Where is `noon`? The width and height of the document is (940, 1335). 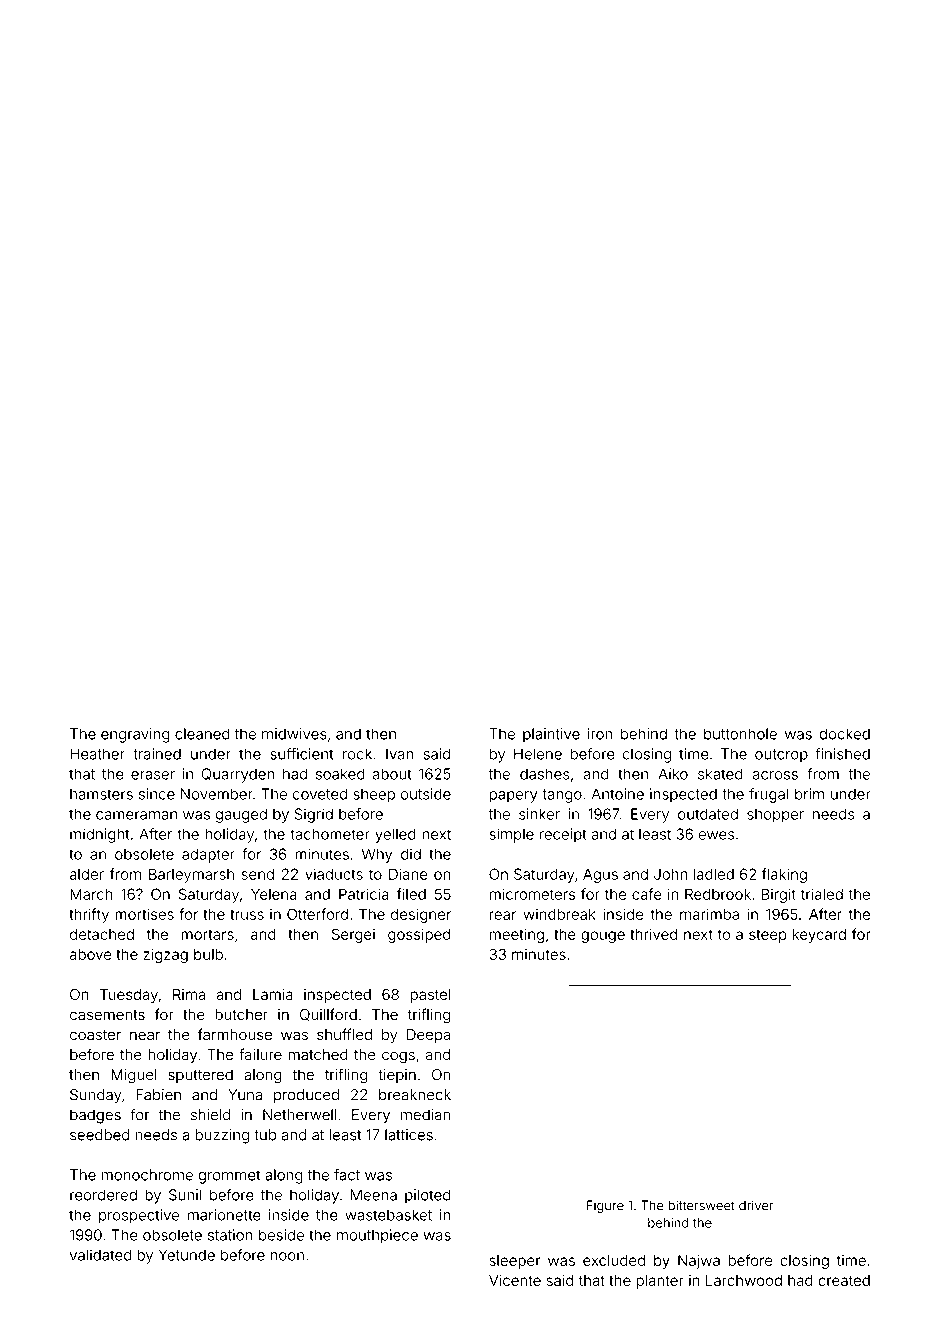
noon is located at coordinates (287, 1256).
